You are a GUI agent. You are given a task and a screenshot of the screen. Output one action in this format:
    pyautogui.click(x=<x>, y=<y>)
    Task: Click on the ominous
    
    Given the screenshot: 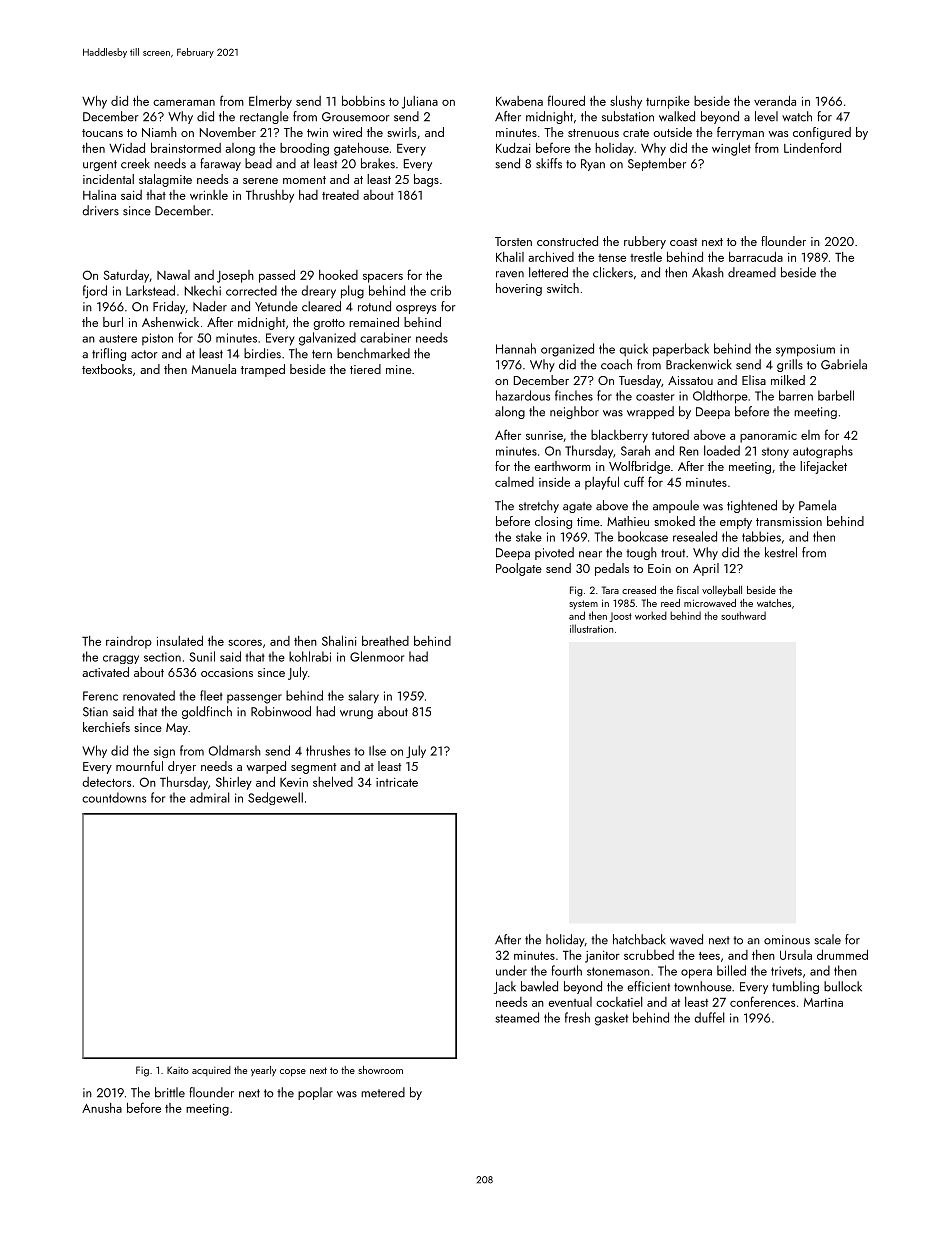 What is the action you would take?
    pyautogui.click(x=787, y=940)
